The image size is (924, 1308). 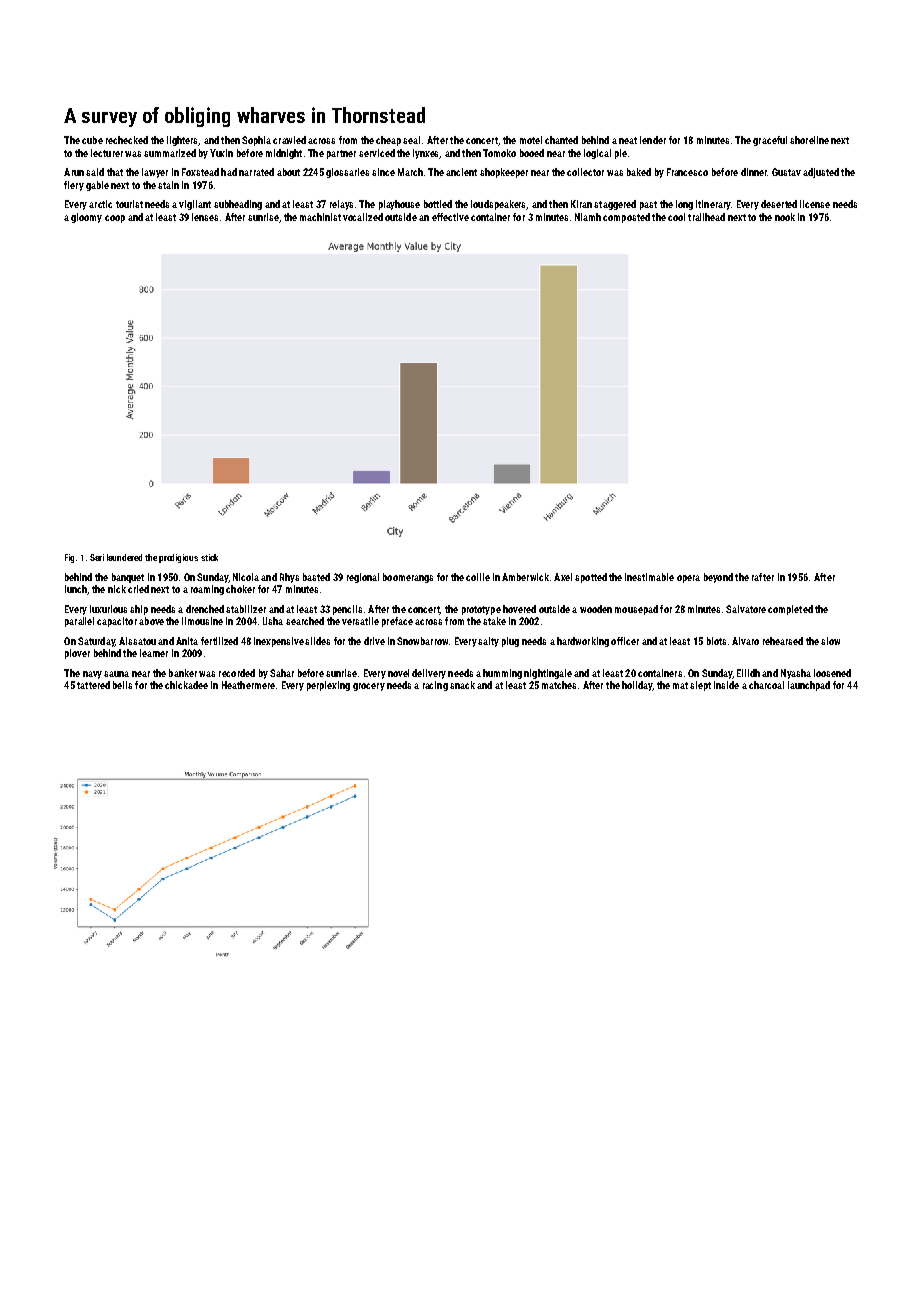 I want to click on nook, so click(x=785, y=217).
